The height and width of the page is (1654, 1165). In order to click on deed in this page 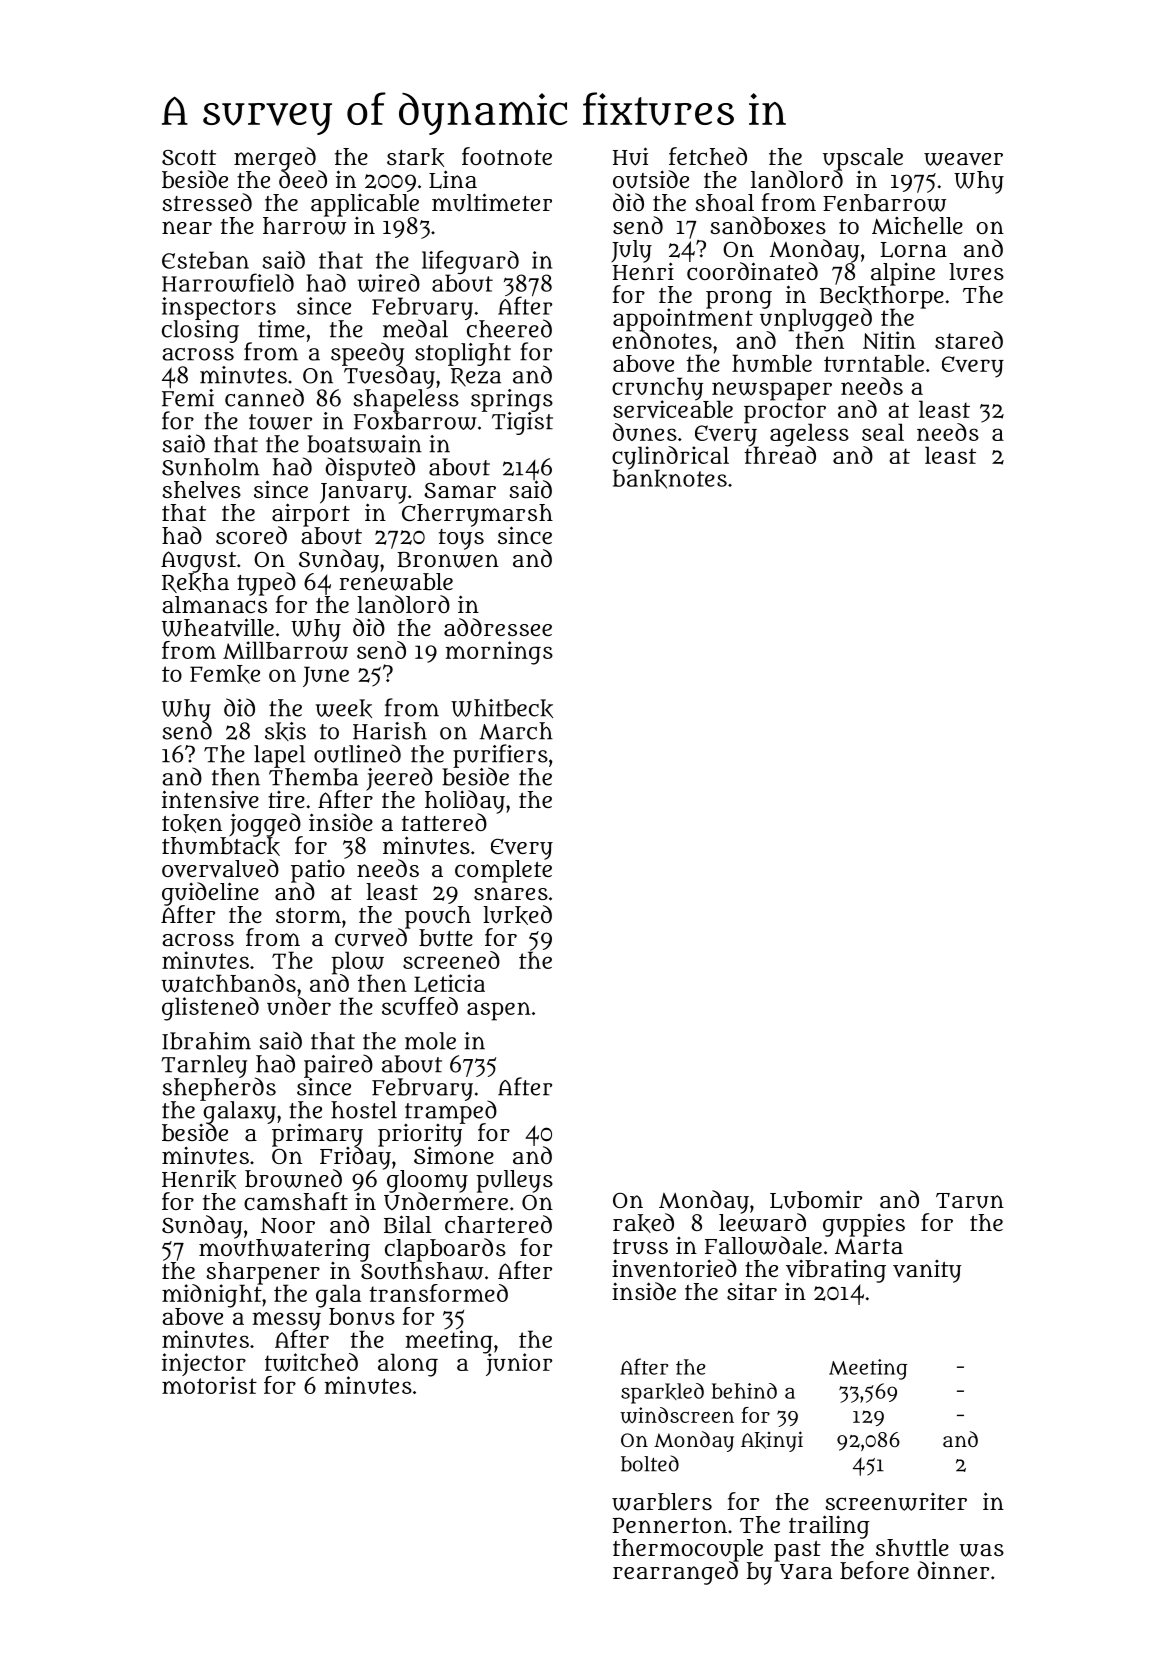, I will do `click(303, 179)`.
